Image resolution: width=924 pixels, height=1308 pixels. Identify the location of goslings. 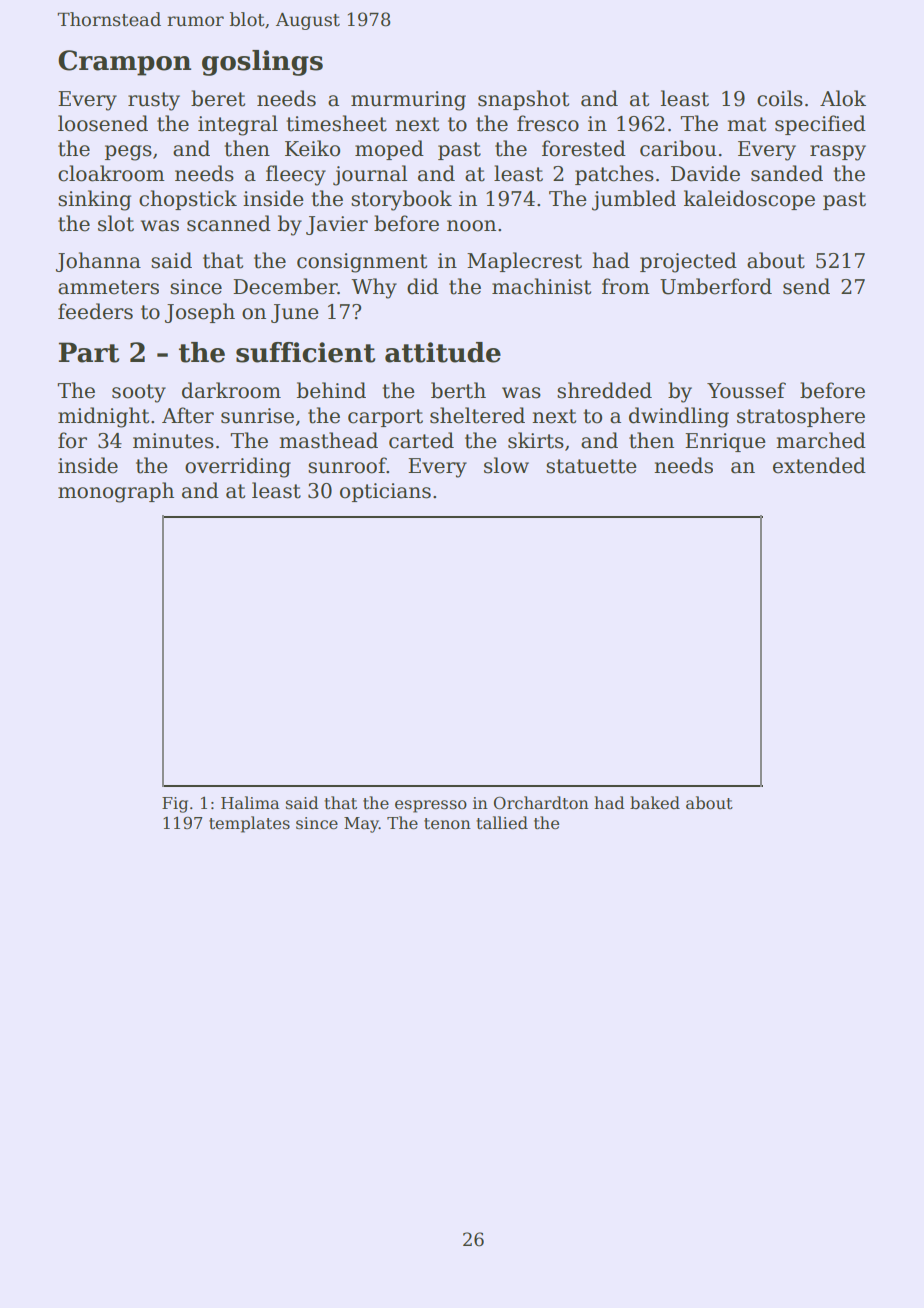
(262, 63).
